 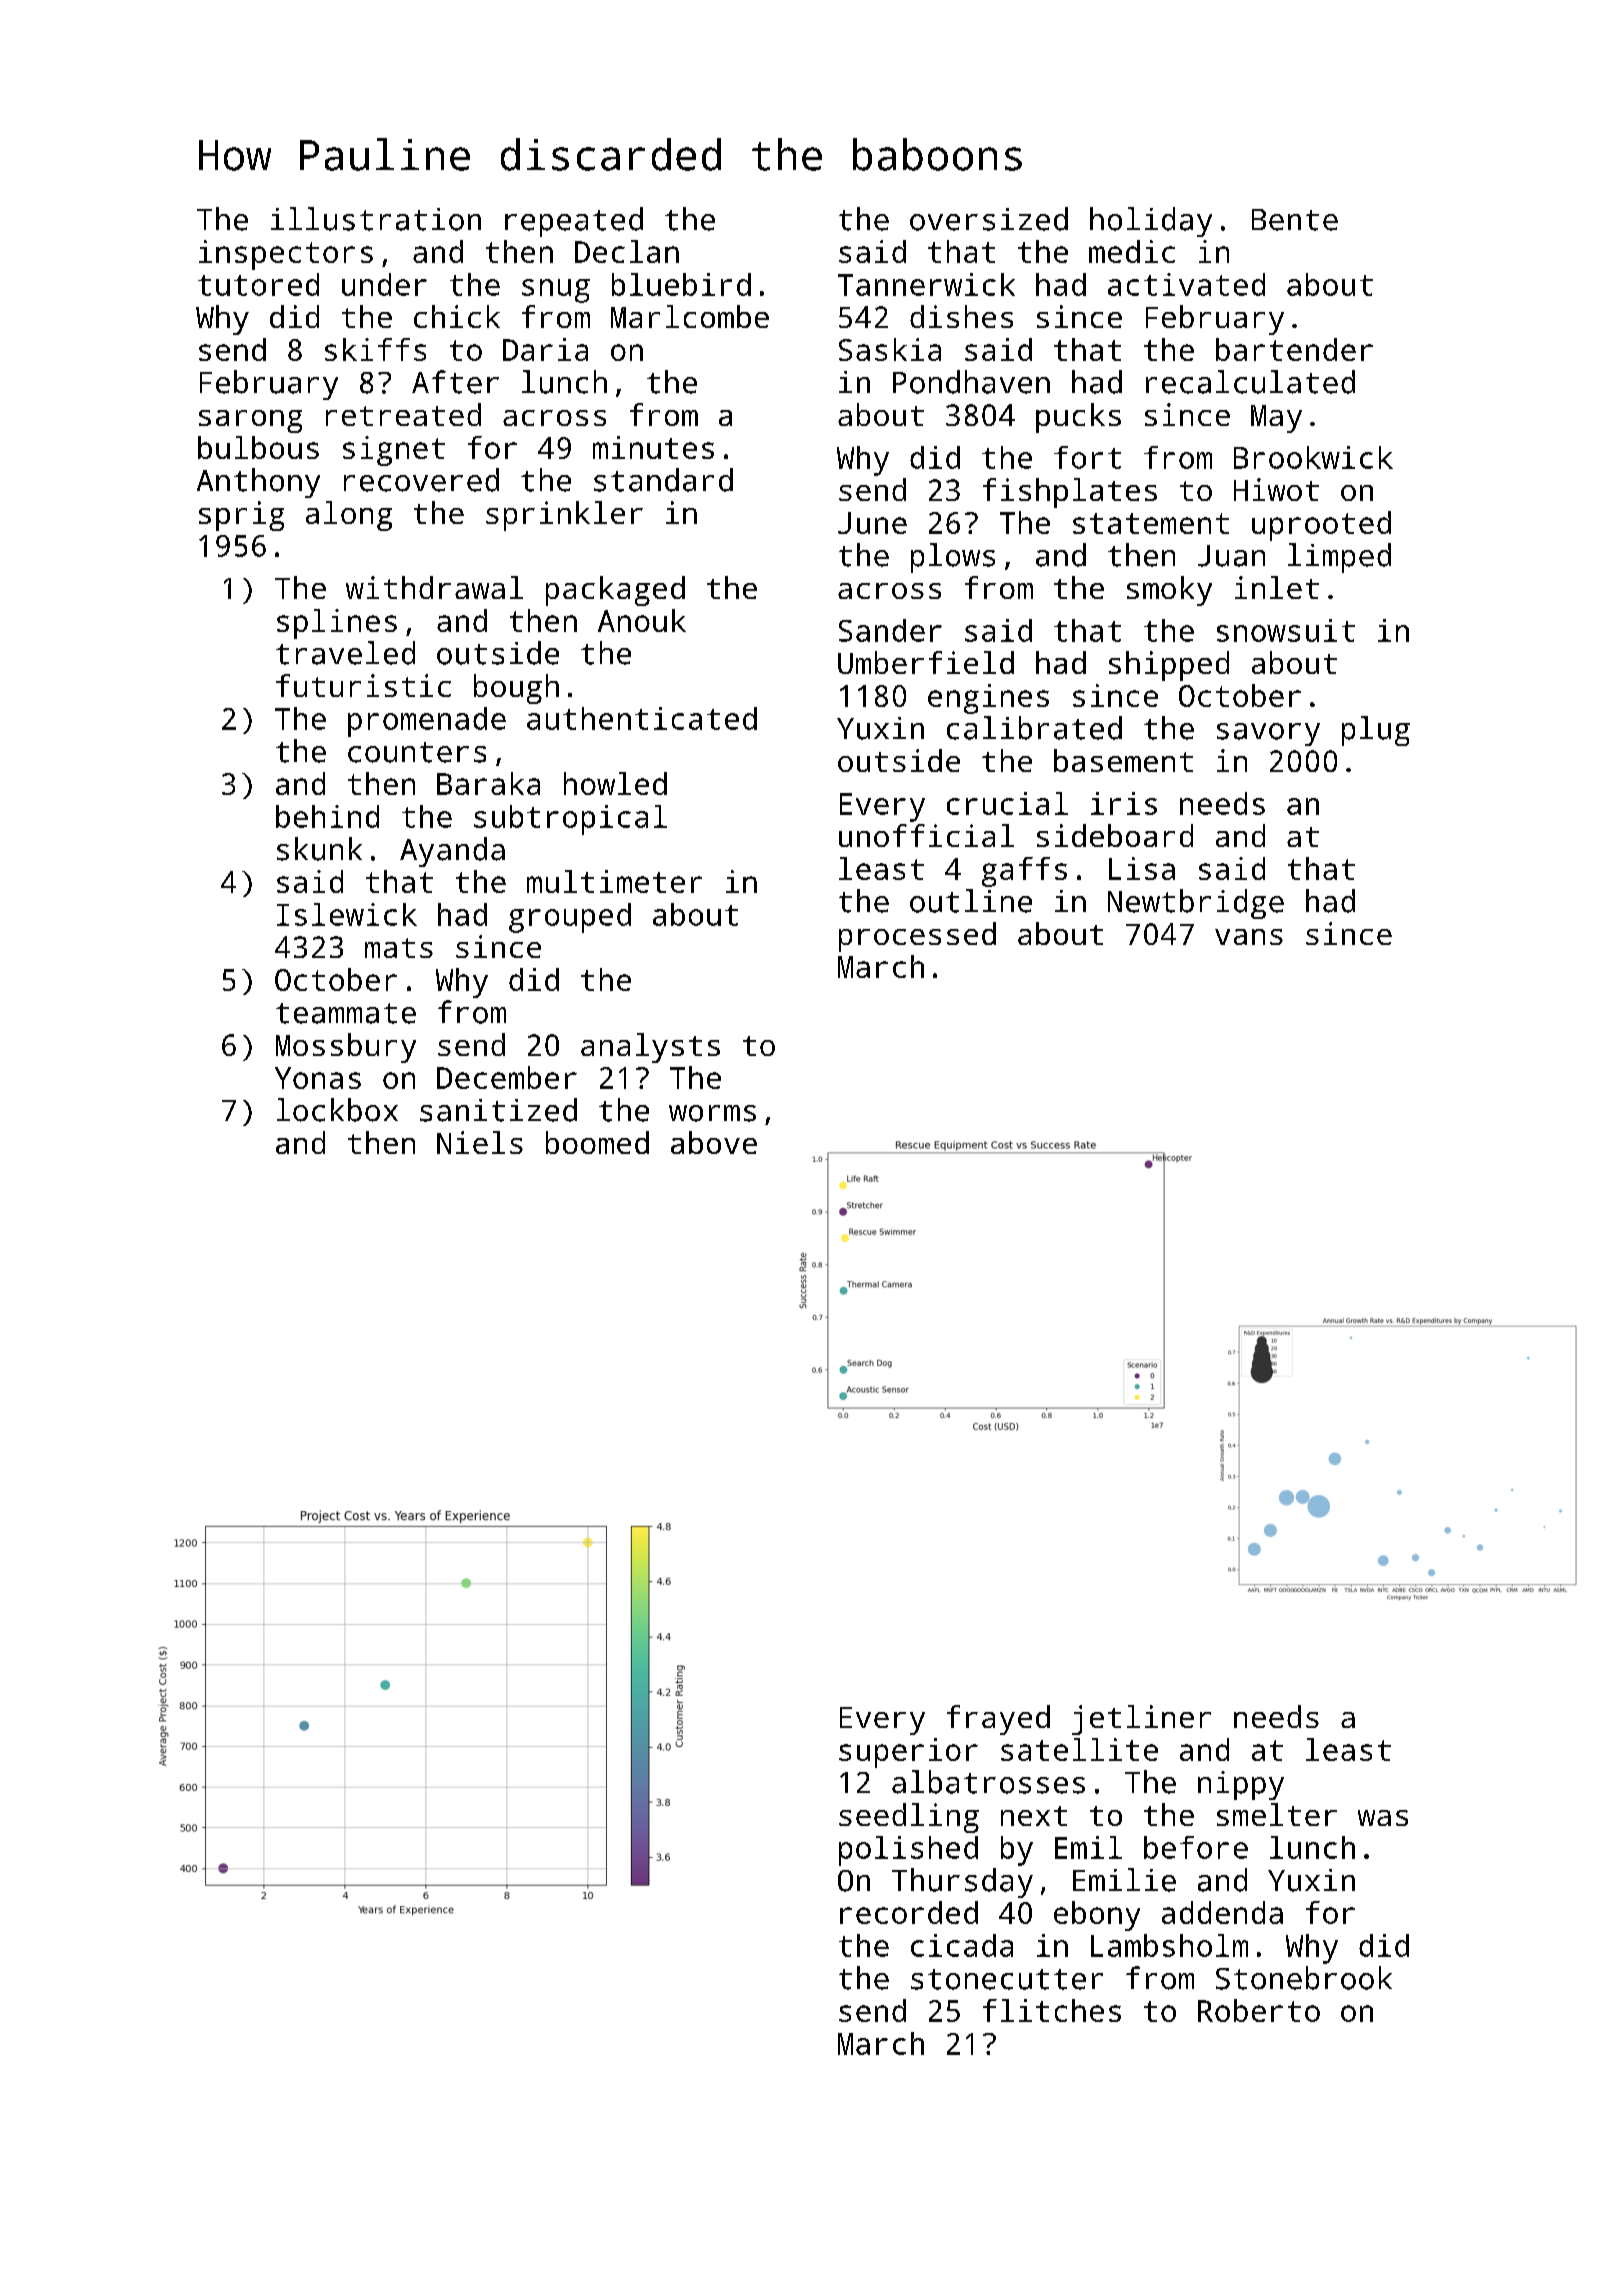 I want to click on recorded, so click(x=909, y=1912).
